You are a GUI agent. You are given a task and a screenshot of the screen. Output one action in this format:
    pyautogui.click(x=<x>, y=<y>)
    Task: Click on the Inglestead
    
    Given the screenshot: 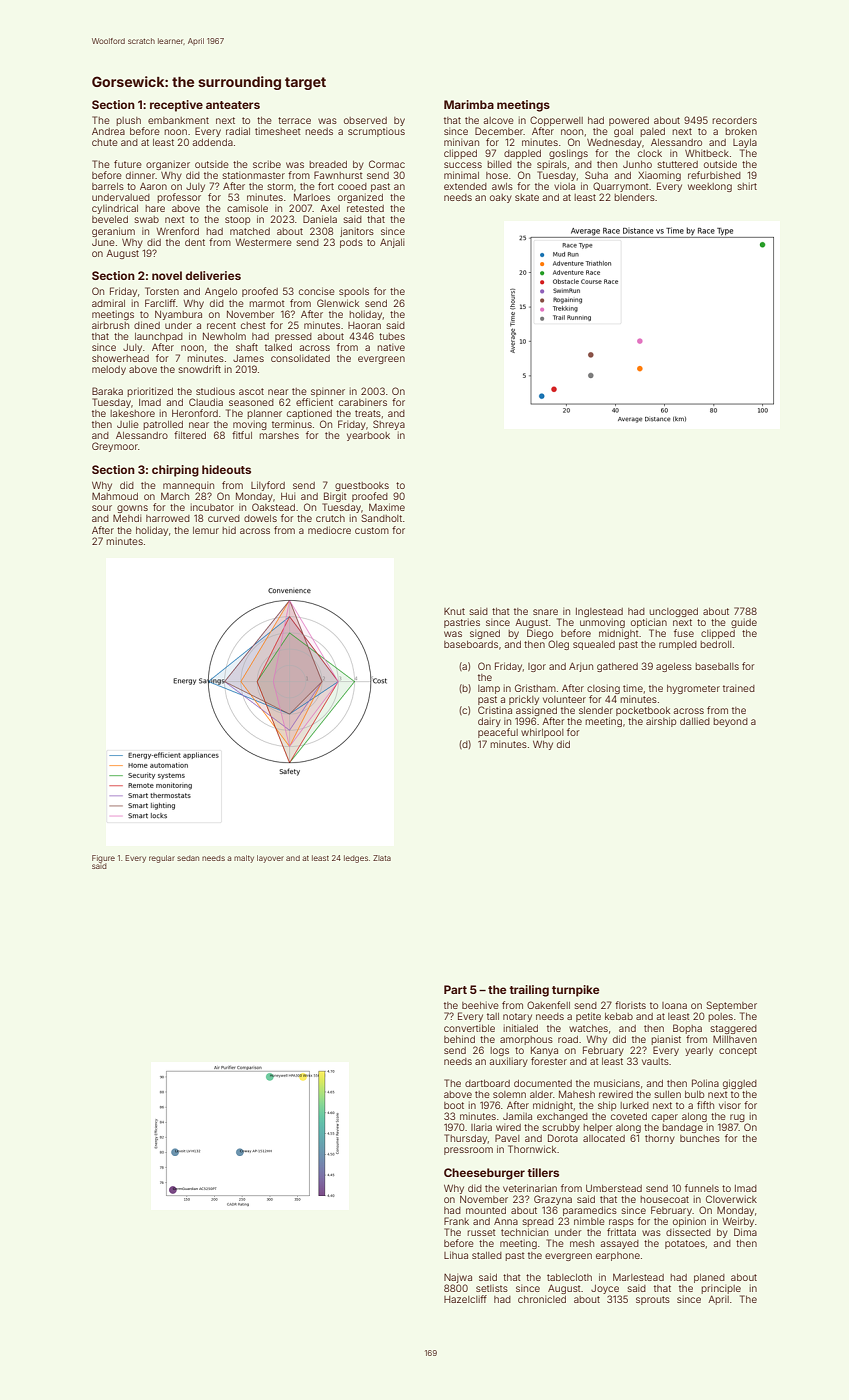 What is the action you would take?
    pyautogui.click(x=599, y=612)
